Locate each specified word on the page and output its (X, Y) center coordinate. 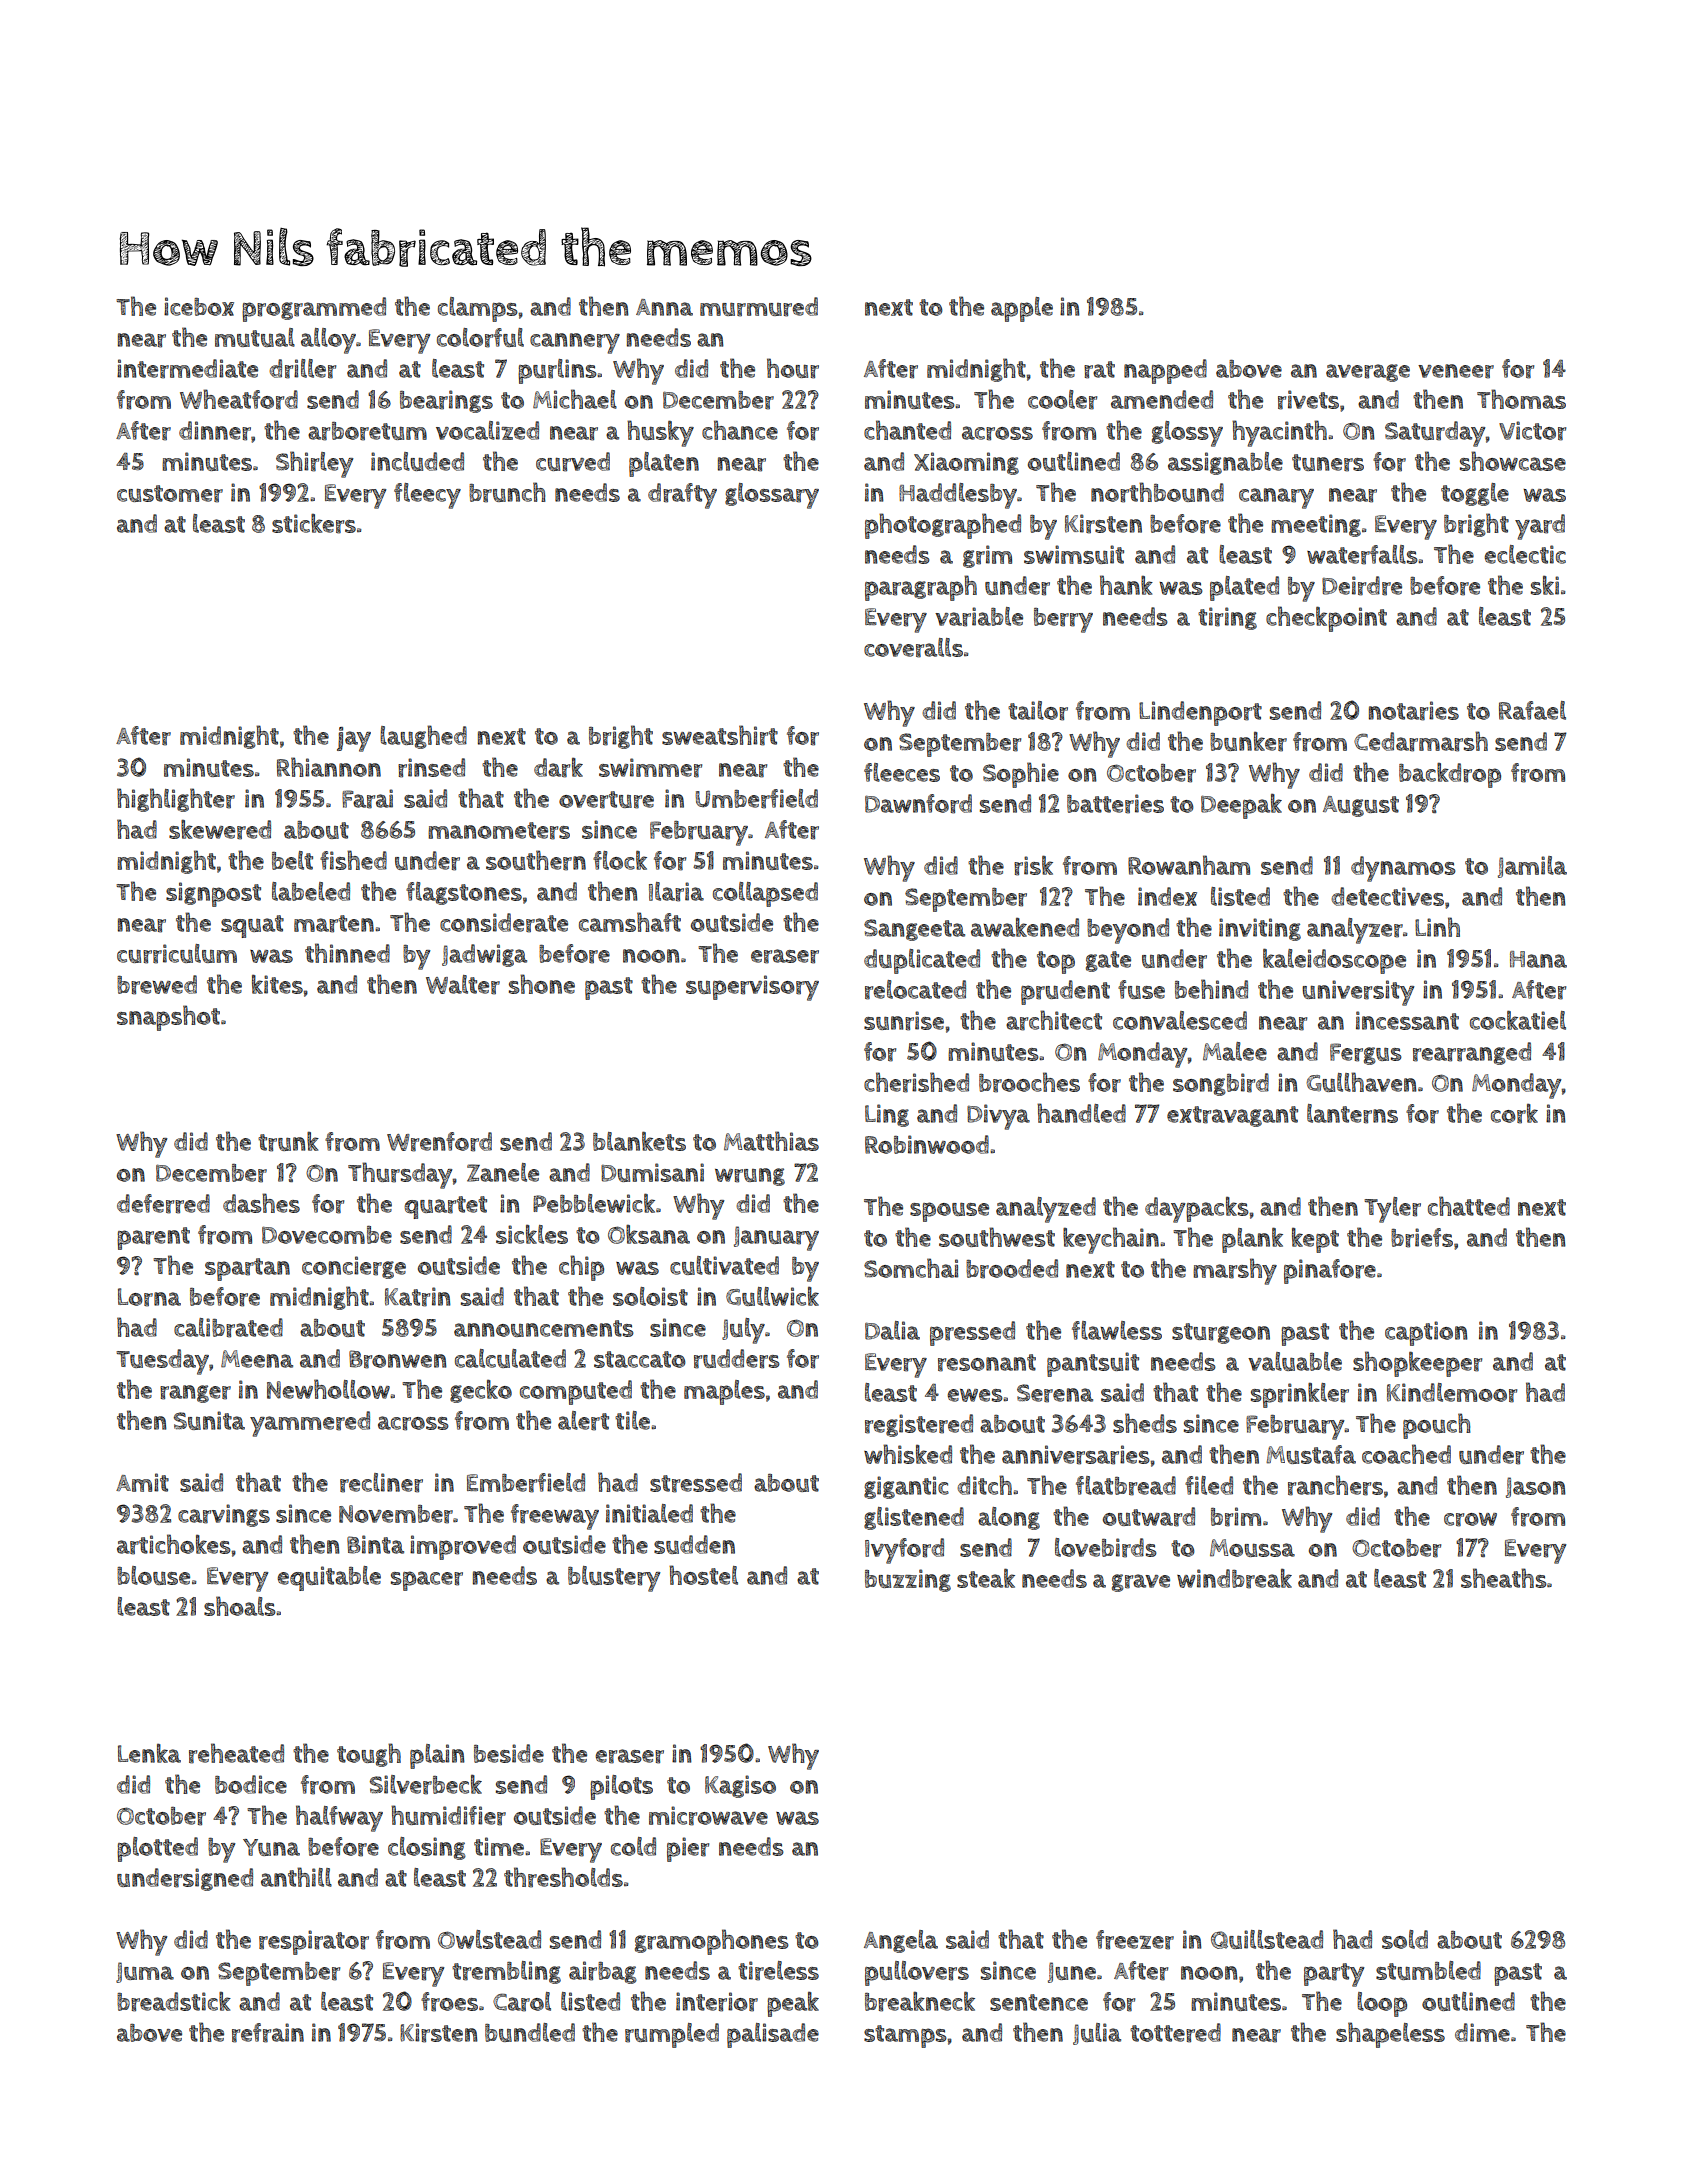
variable (979, 617)
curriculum (177, 954)
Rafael (1532, 710)
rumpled (672, 2035)
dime (1482, 2032)
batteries (1115, 804)
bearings (446, 401)
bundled (530, 2032)
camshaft (630, 922)
